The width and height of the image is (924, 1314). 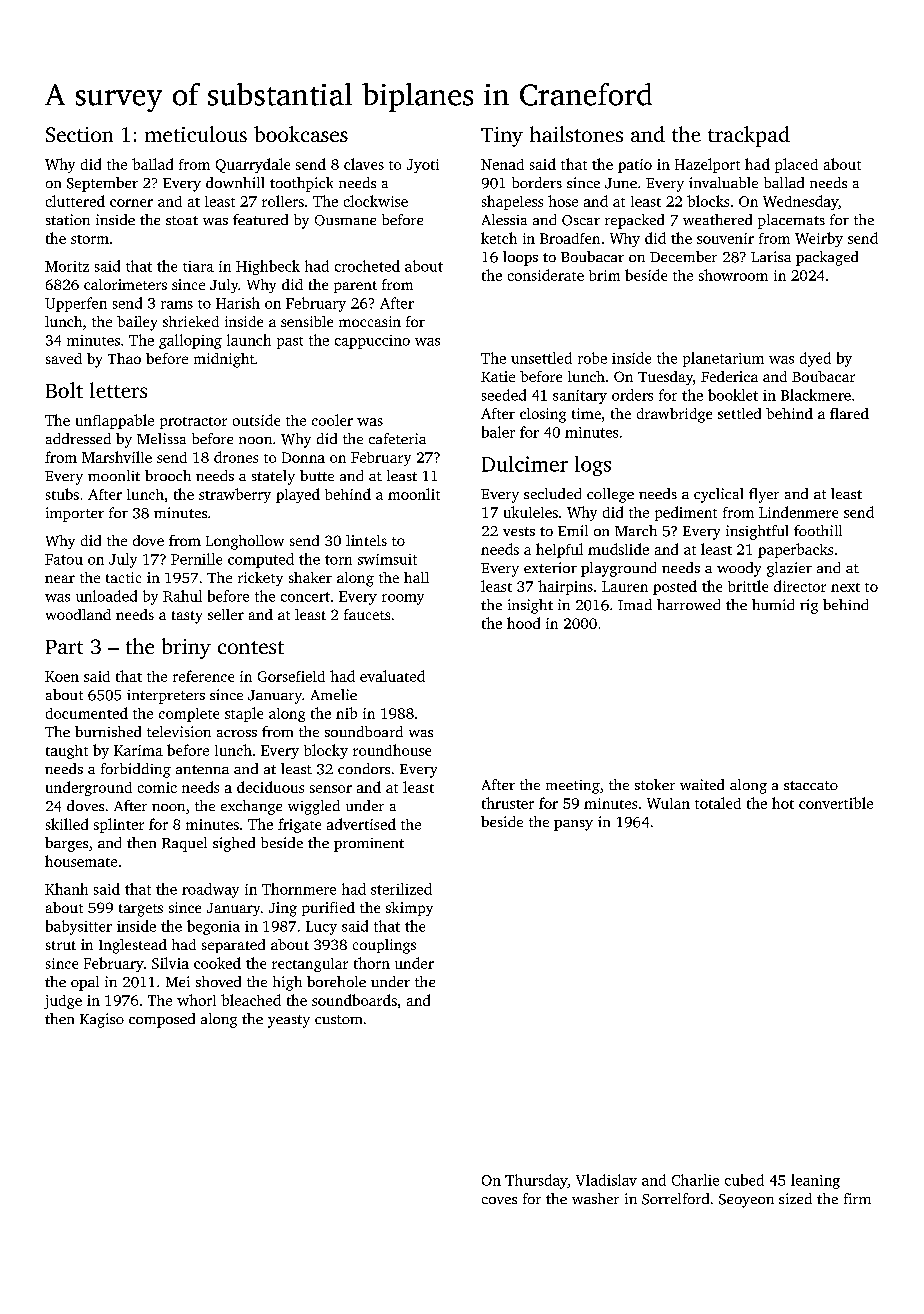 What do you see at coordinates (504, 219) in the image?
I see `Alessia` at bounding box center [504, 219].
